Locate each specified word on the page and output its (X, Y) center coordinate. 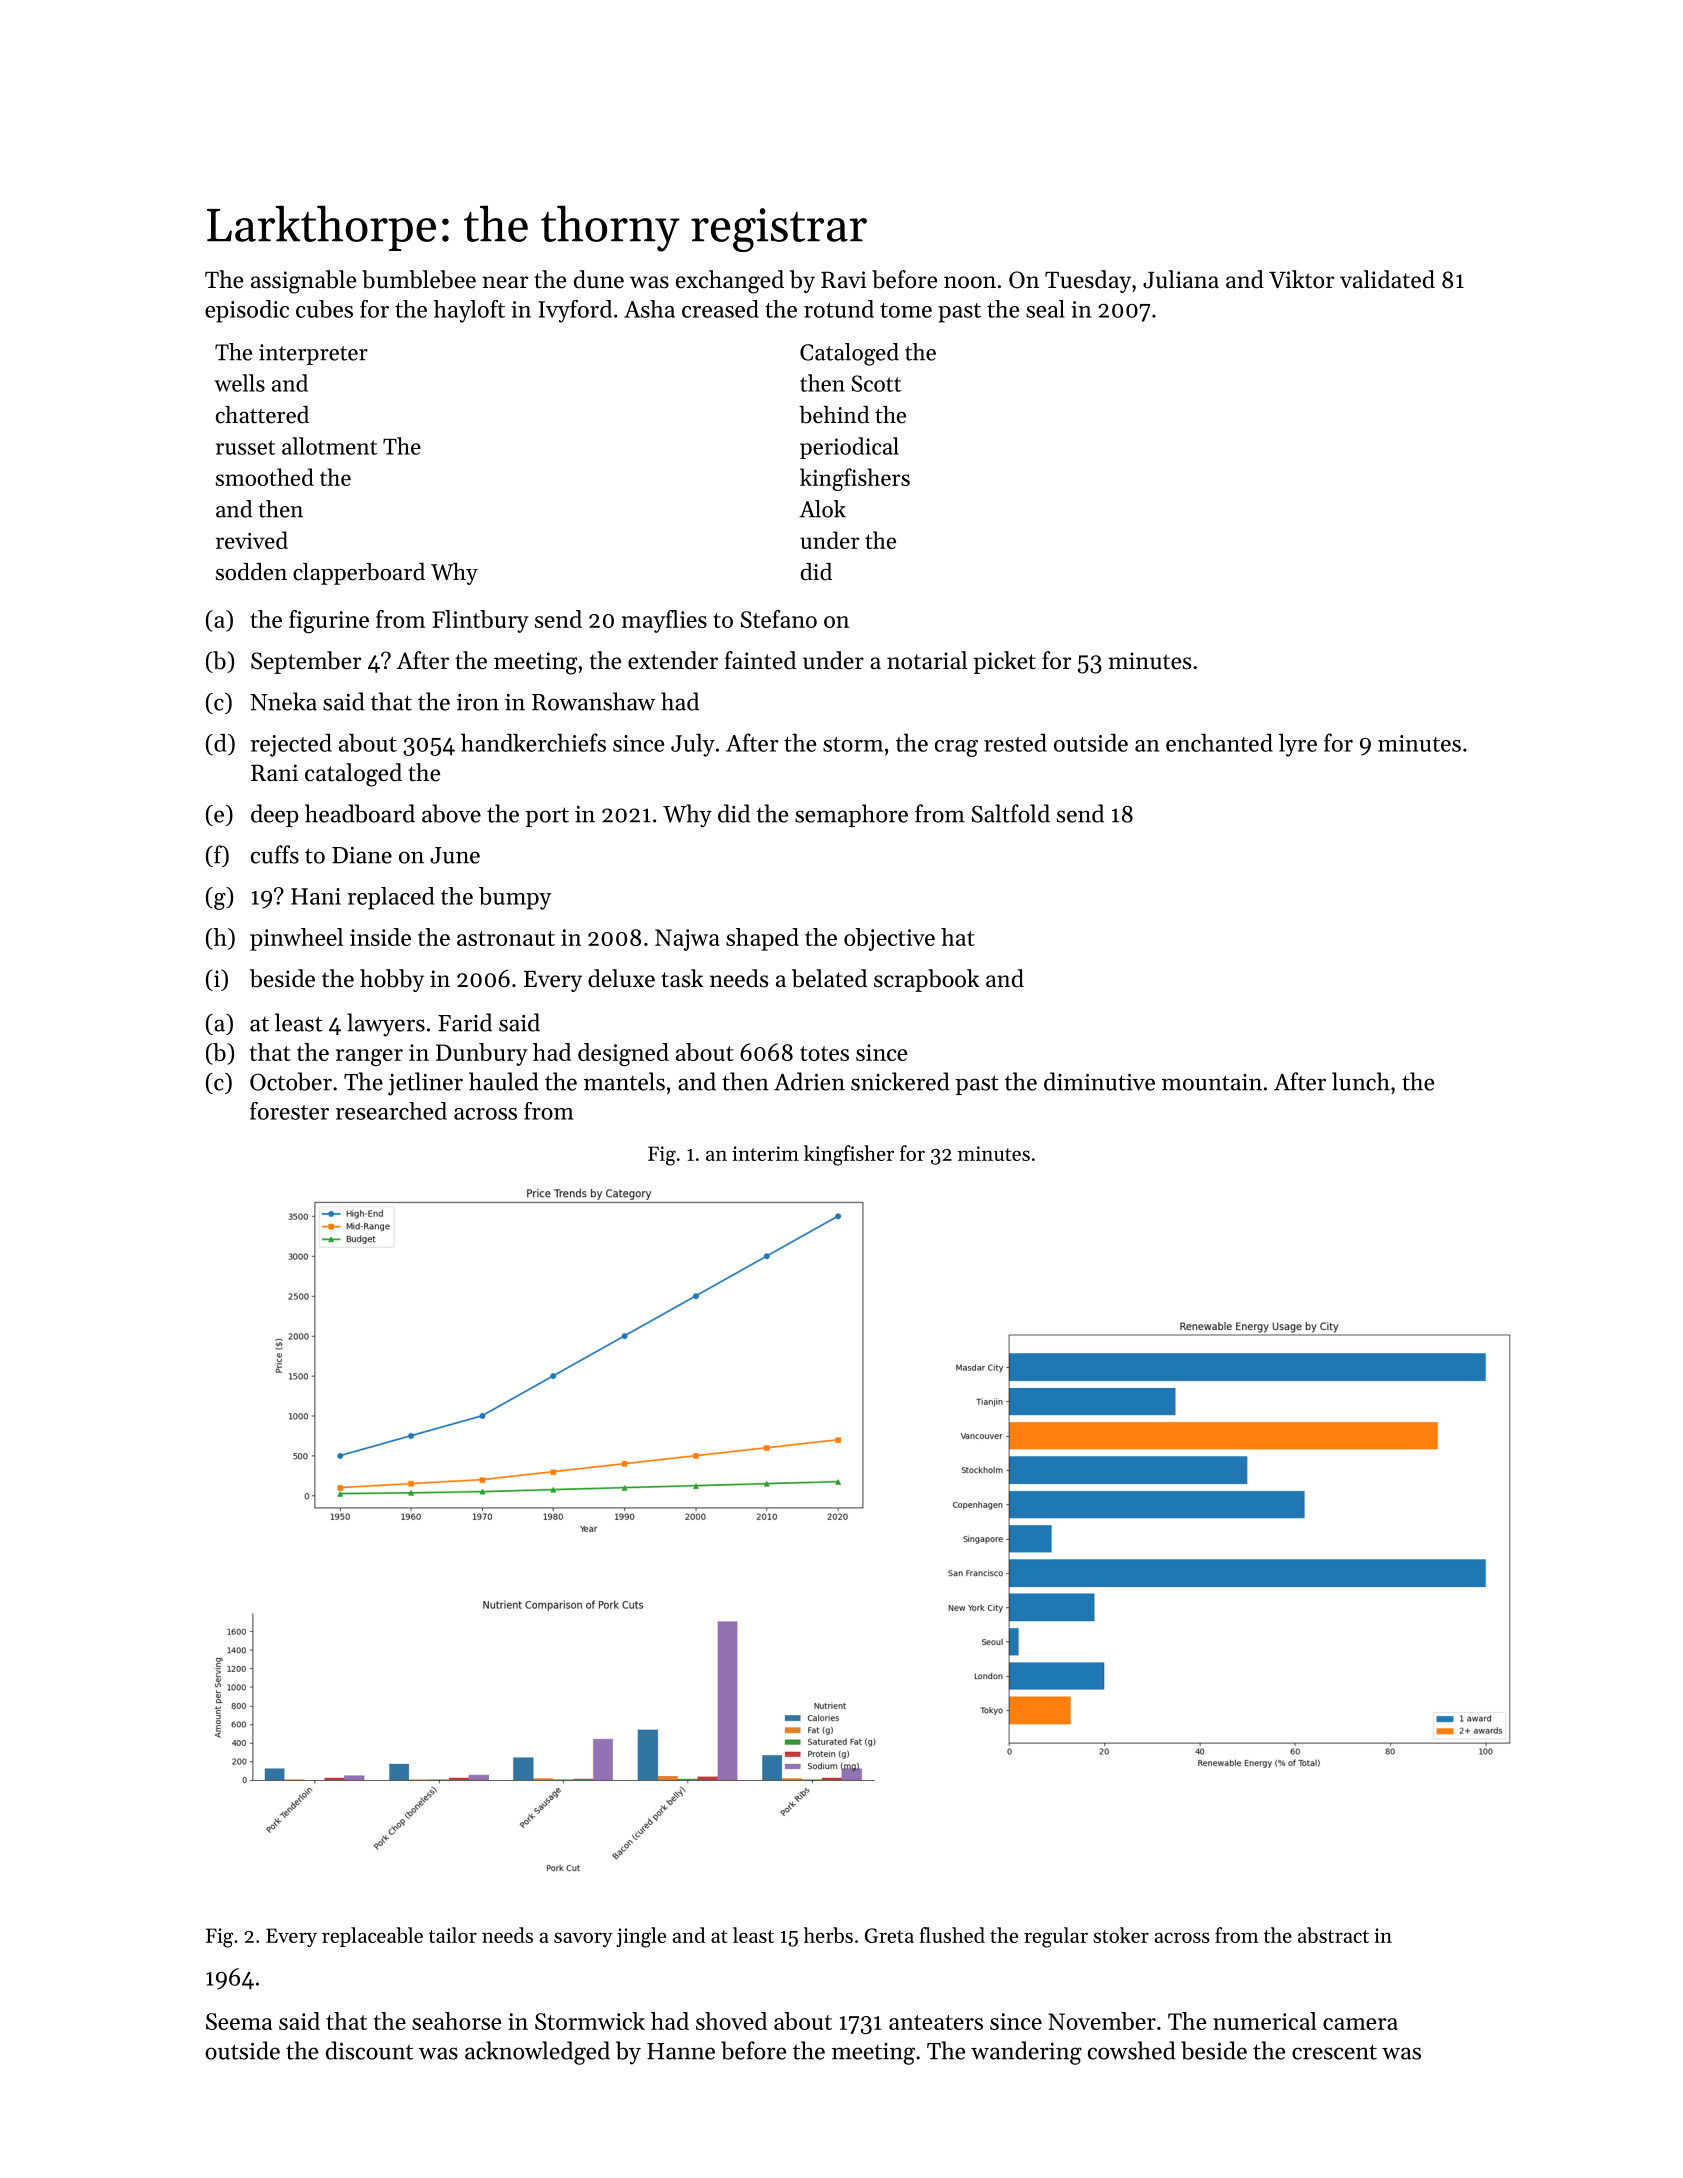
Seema (239, 2021)
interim (765, 1153)
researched (391, 1111)
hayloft (469, 311)
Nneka (283, 701)
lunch (1361, 1081)
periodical (849, 448)
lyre (1298, 745)
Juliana (1181, 279)
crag (956, 748)
